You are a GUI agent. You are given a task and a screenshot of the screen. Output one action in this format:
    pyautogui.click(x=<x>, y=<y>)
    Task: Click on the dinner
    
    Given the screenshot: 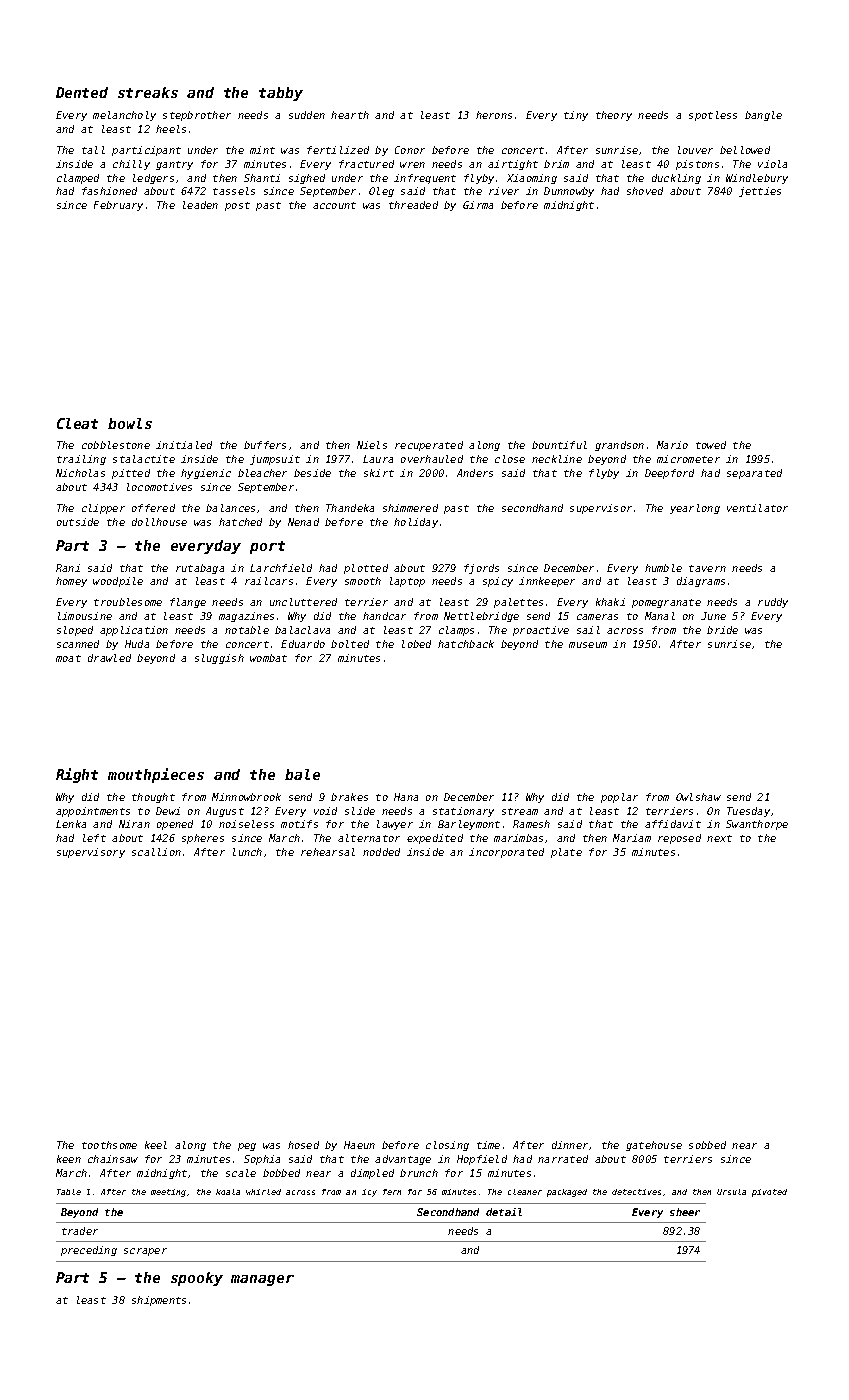 What is the action you would take?
    pyautogui.click(x=570, y=1145)
